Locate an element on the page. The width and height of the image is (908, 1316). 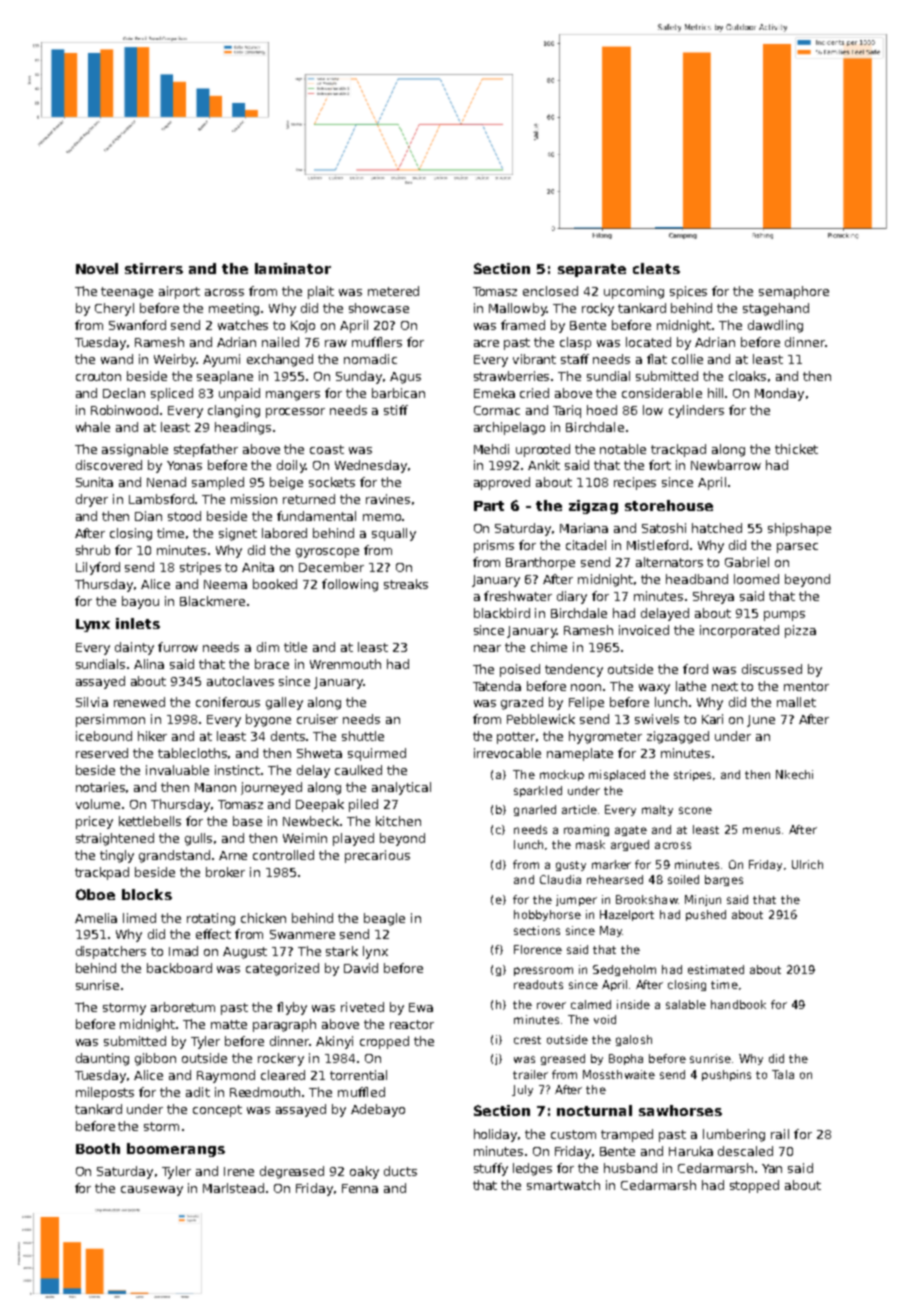
framed is located at coordinates (523, 325).
